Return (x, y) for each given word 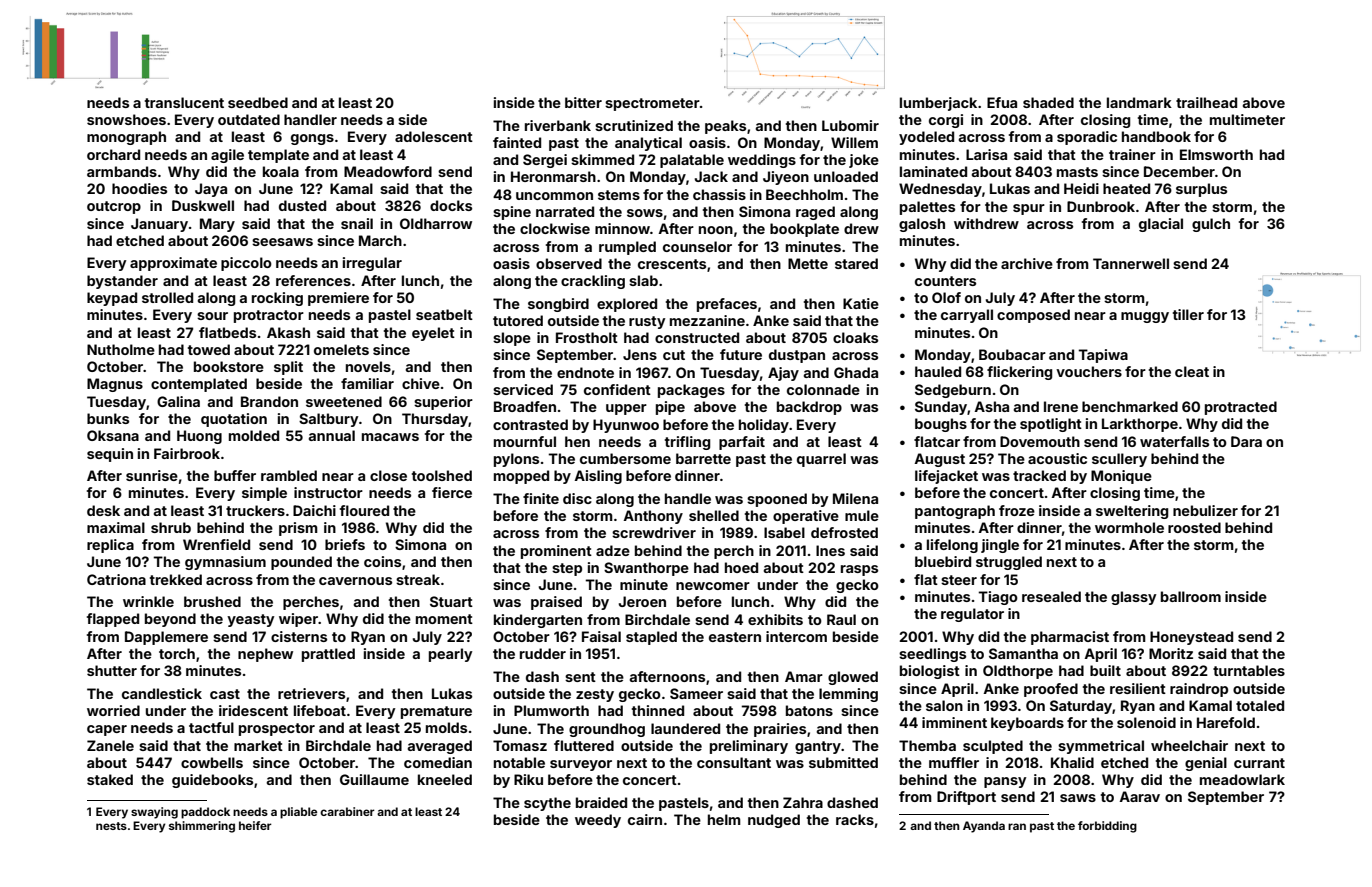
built (1105, 670)
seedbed (258, 102)
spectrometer (652, 104)
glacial (1161, 225)
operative (806, 517)
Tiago (998, 598)
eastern (735, 637)
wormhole (1129, 527)
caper (107, 730)
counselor (697, 246)
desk (103, 510)
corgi (946, 121)
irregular (372, 264)
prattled (328, 655)
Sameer (696, 693)
